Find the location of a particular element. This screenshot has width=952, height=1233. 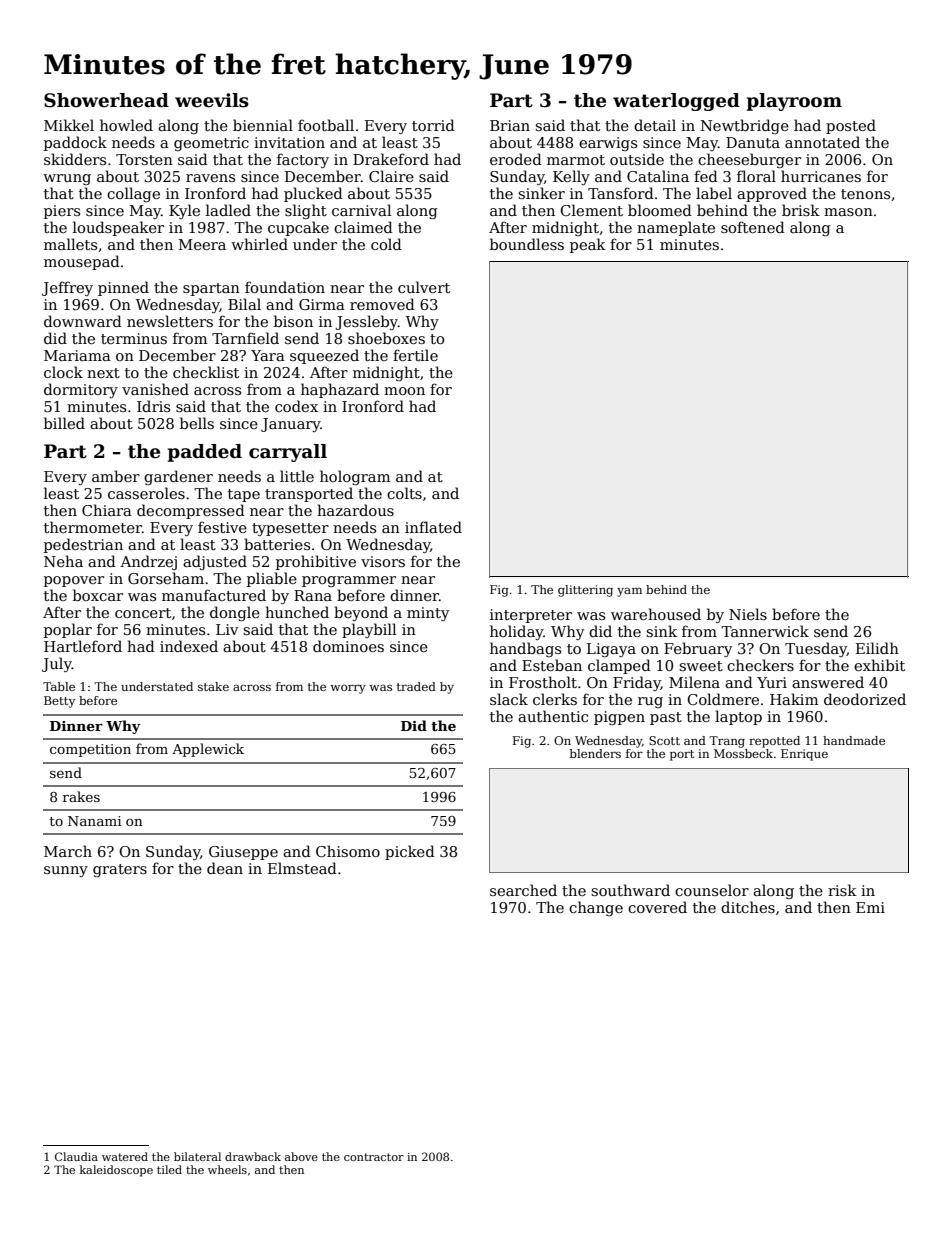

fertile is located at coordinates (415, 355).
